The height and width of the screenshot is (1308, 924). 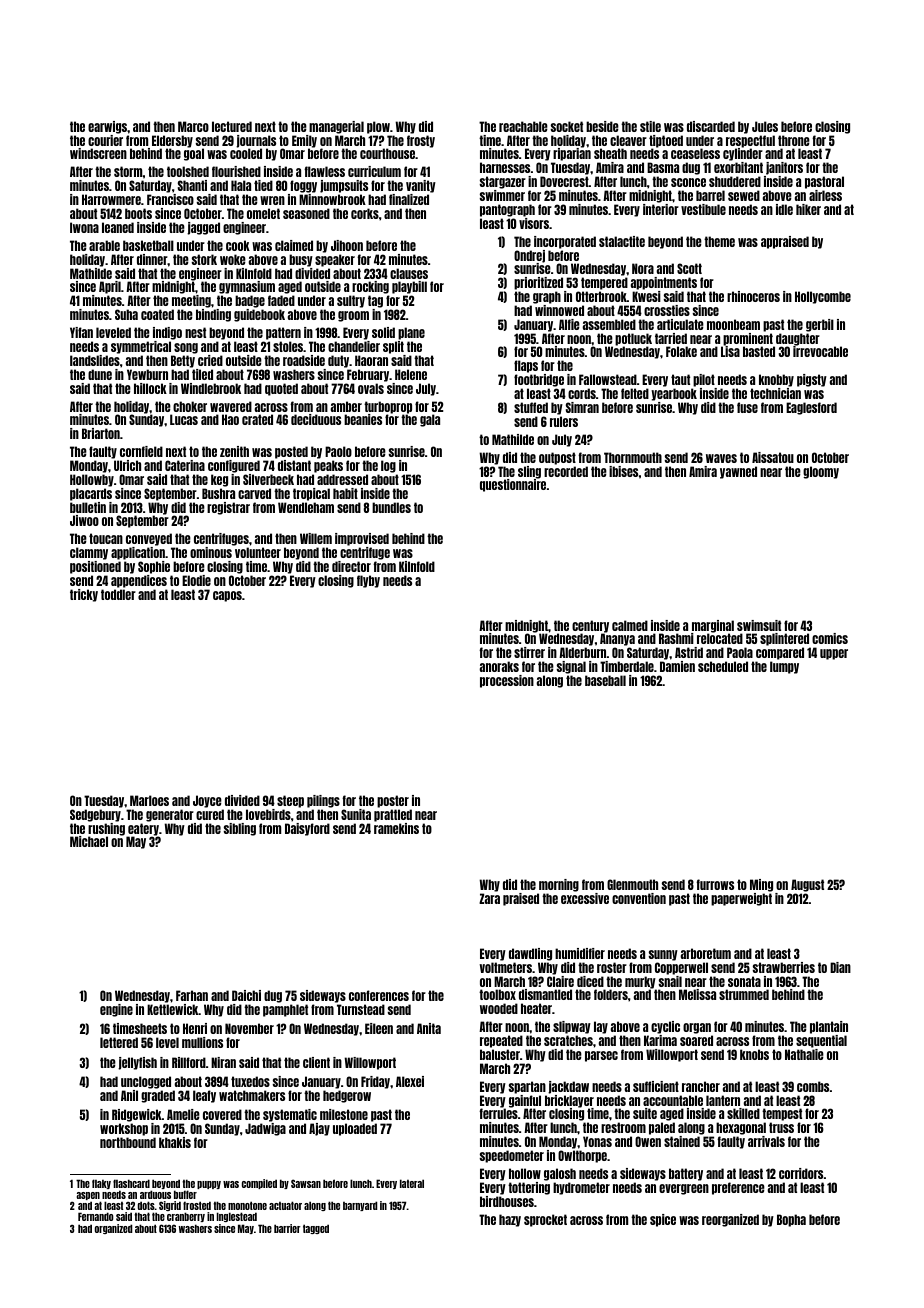 What do you see at coordinates (711, 126) in the screenshot?
I see `discarded` at bounding box center [711, 126].
